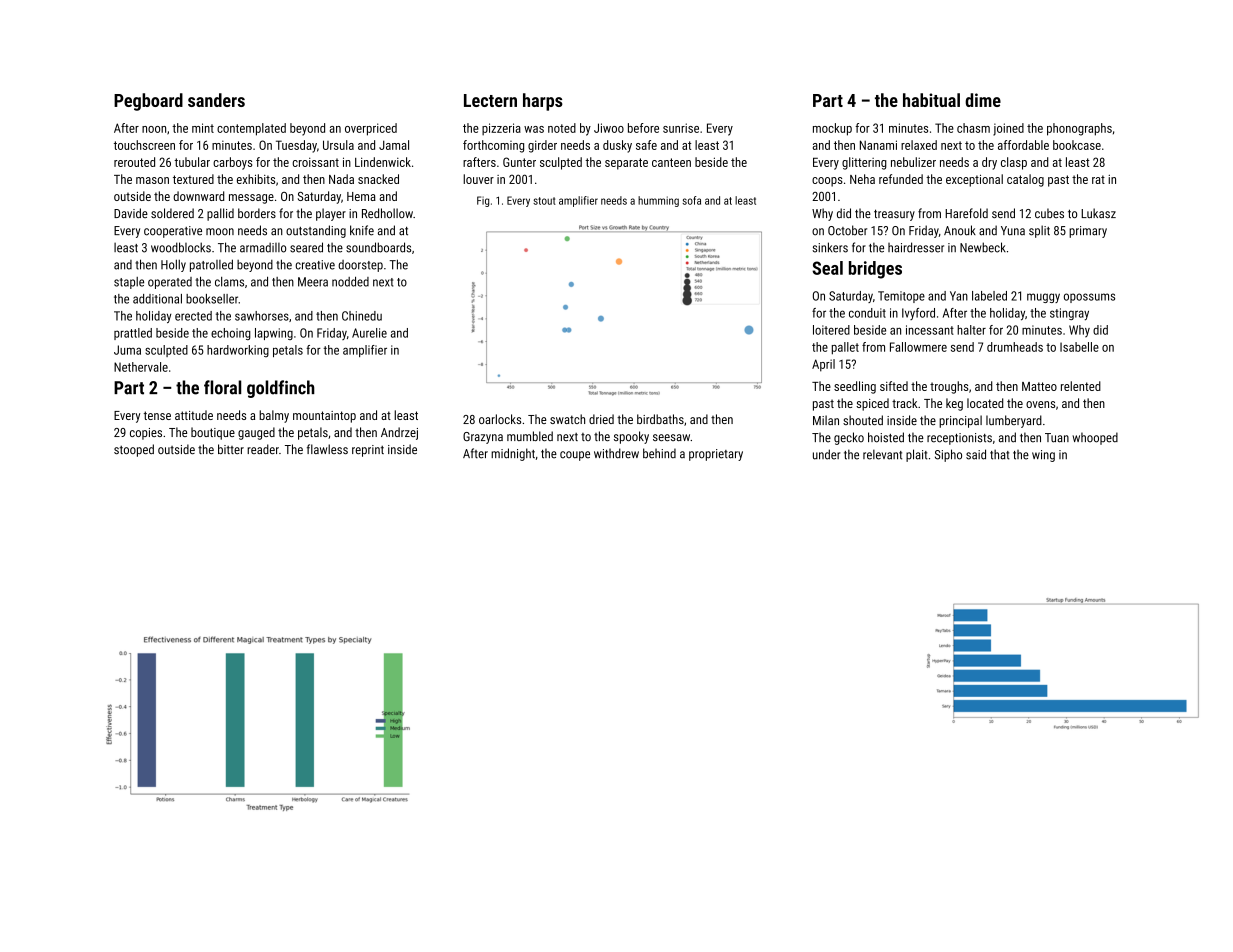 The width and height of the screenshot is (1233, 952). Describe the element at coordinates (251, 129) in the screenshot. I see `contemplated` at that location.
